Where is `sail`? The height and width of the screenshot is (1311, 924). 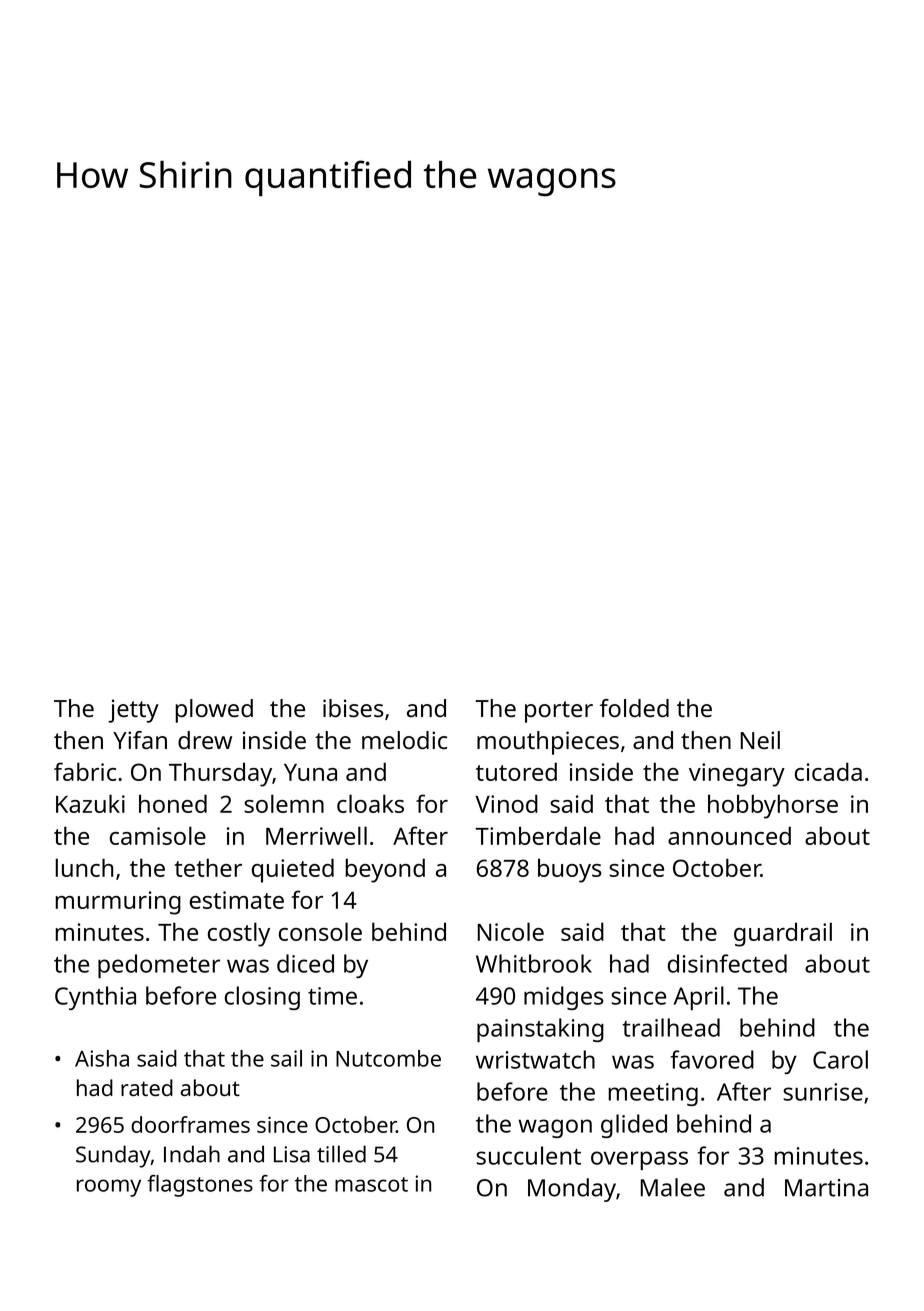
sail is located at coordinates (286, 1058).
